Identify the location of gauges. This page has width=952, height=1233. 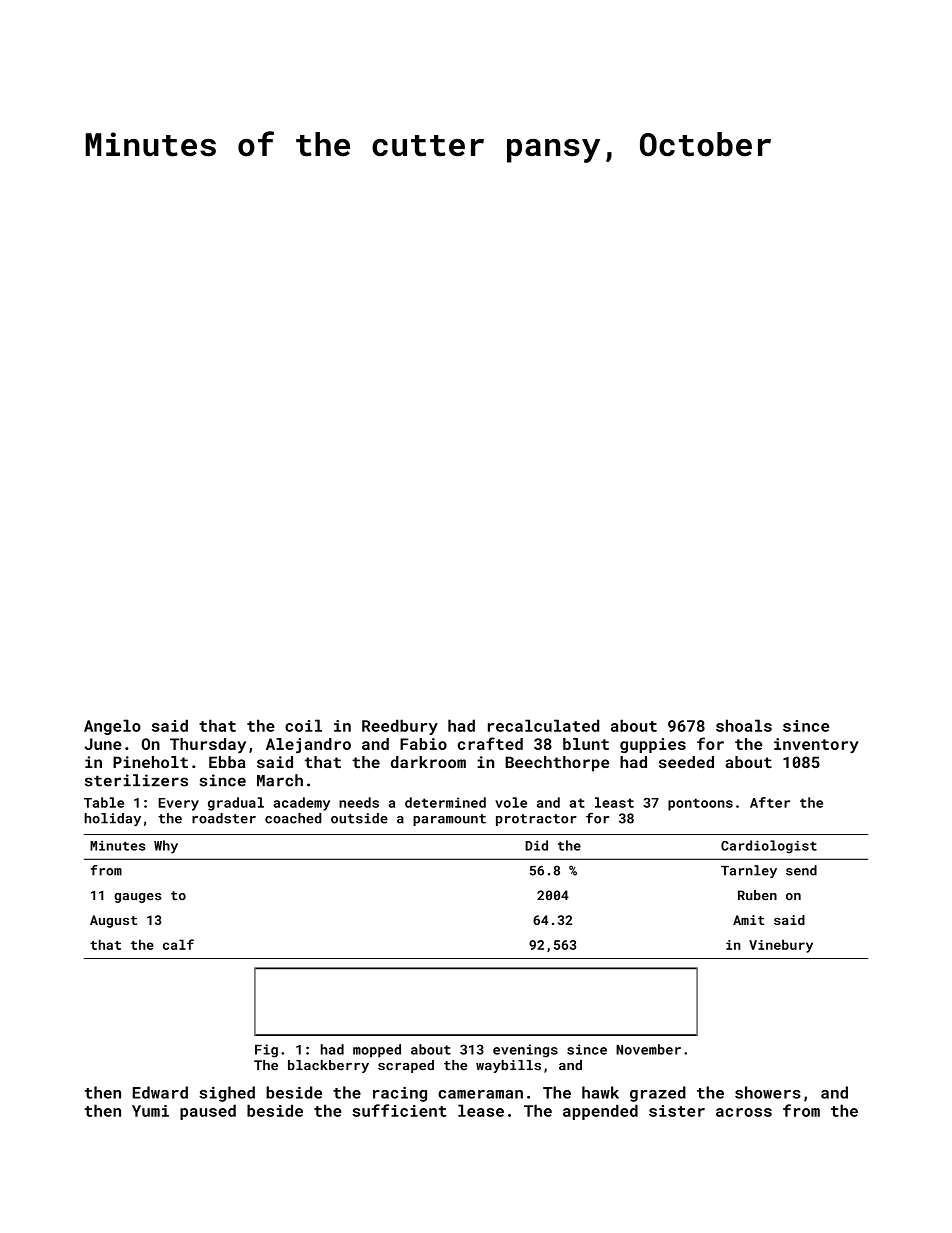
(138, 898).
